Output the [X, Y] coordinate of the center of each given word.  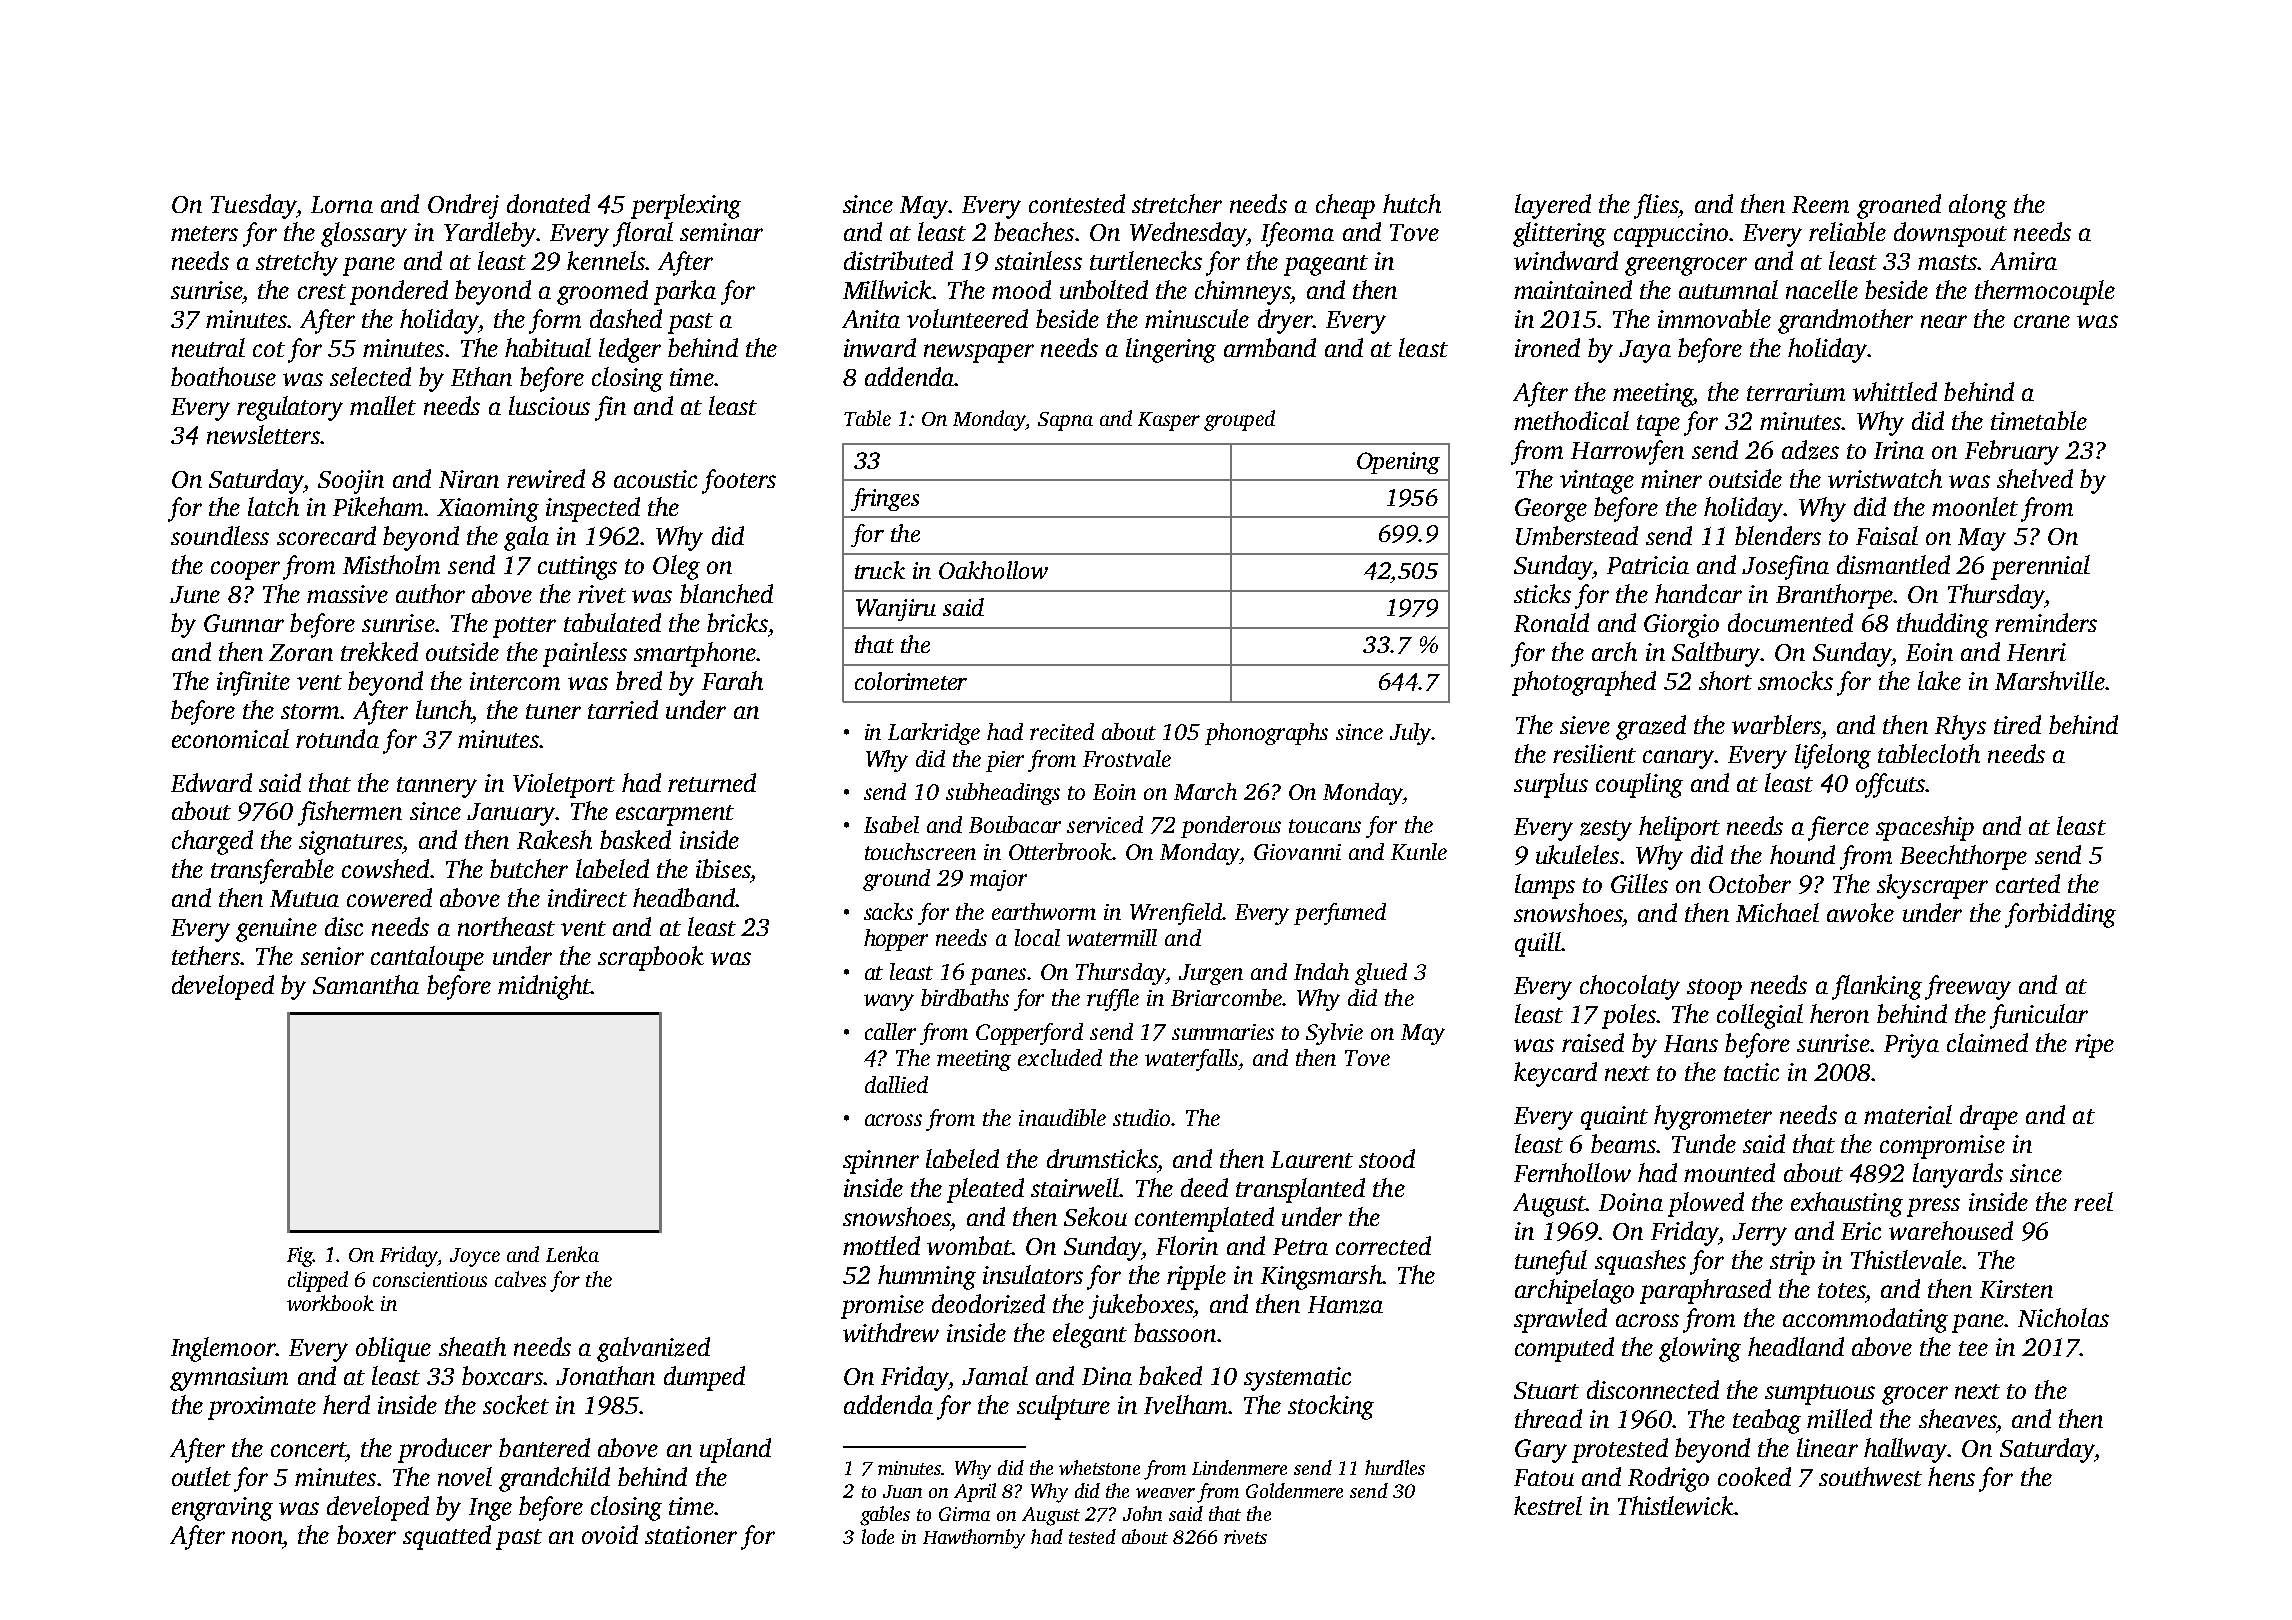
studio [1141, 1117]
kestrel [1548, 1505]
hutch [1412, 203]
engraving [222, 1509]
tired [2017, 724]
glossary [364, 234]
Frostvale [1127, 758]
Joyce [475, 1257]
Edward [211, 782]
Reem [1820, 204]
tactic [1751, 1072]
